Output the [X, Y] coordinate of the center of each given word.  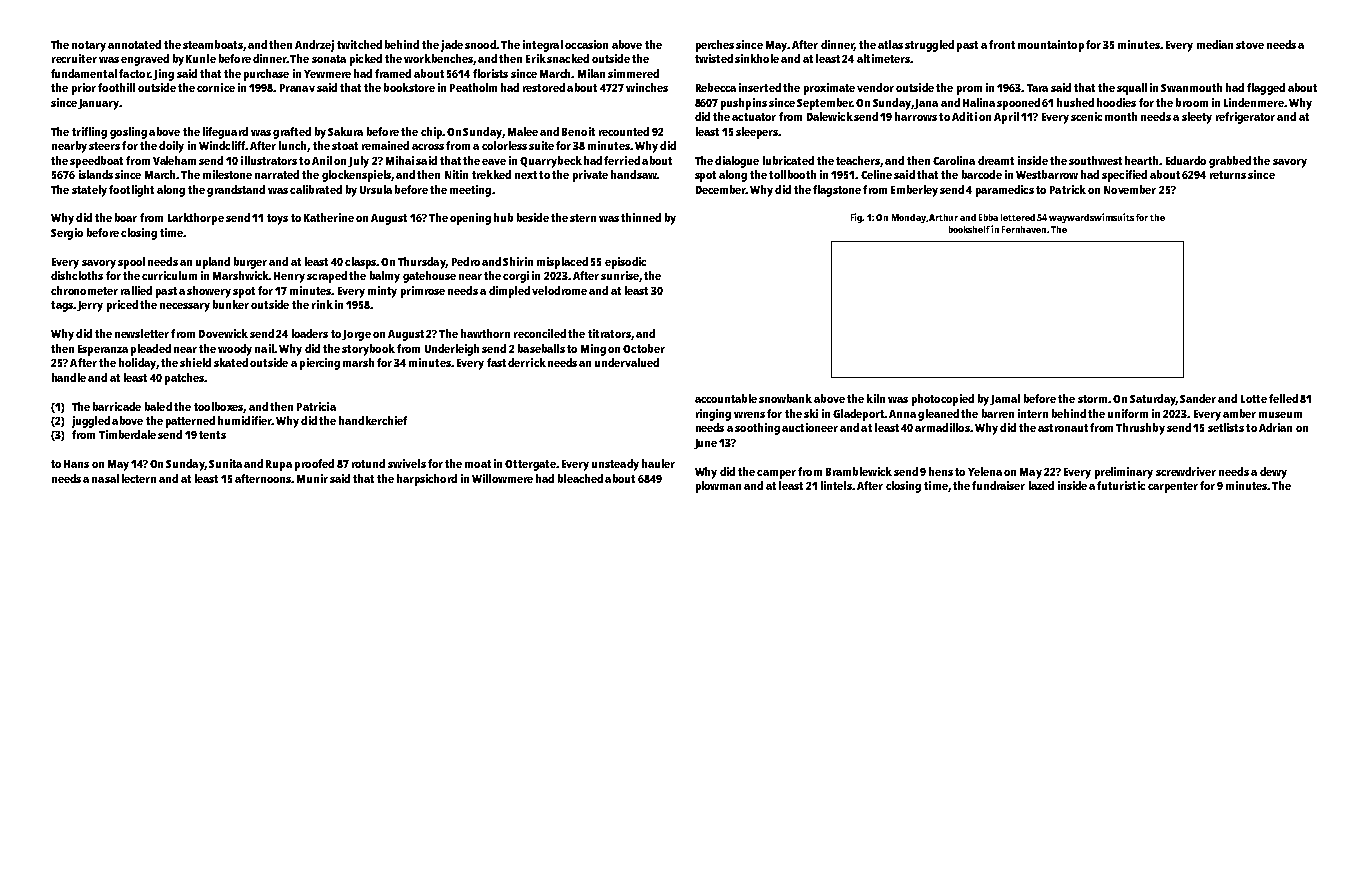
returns [1228, 175]
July [358, 162]
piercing [320, 364]
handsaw [634, 174]
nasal [105, 478]
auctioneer [810, 427]
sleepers [757, 133]
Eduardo [1186, 160]
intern [1033, 413]
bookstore [409, 87]
